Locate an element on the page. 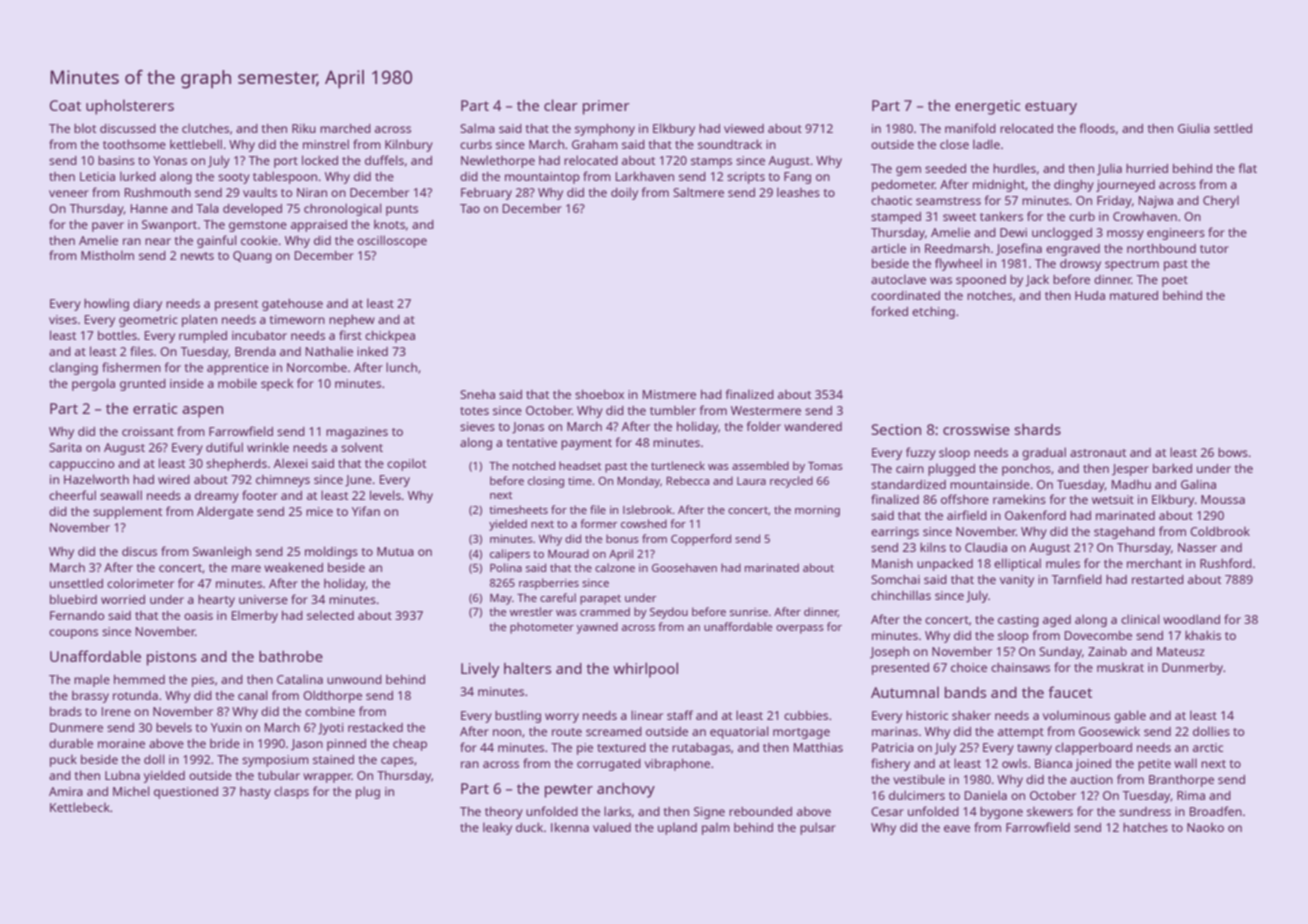 The image size is (1308, 924). Tao is located at coordinates (470, 208).
